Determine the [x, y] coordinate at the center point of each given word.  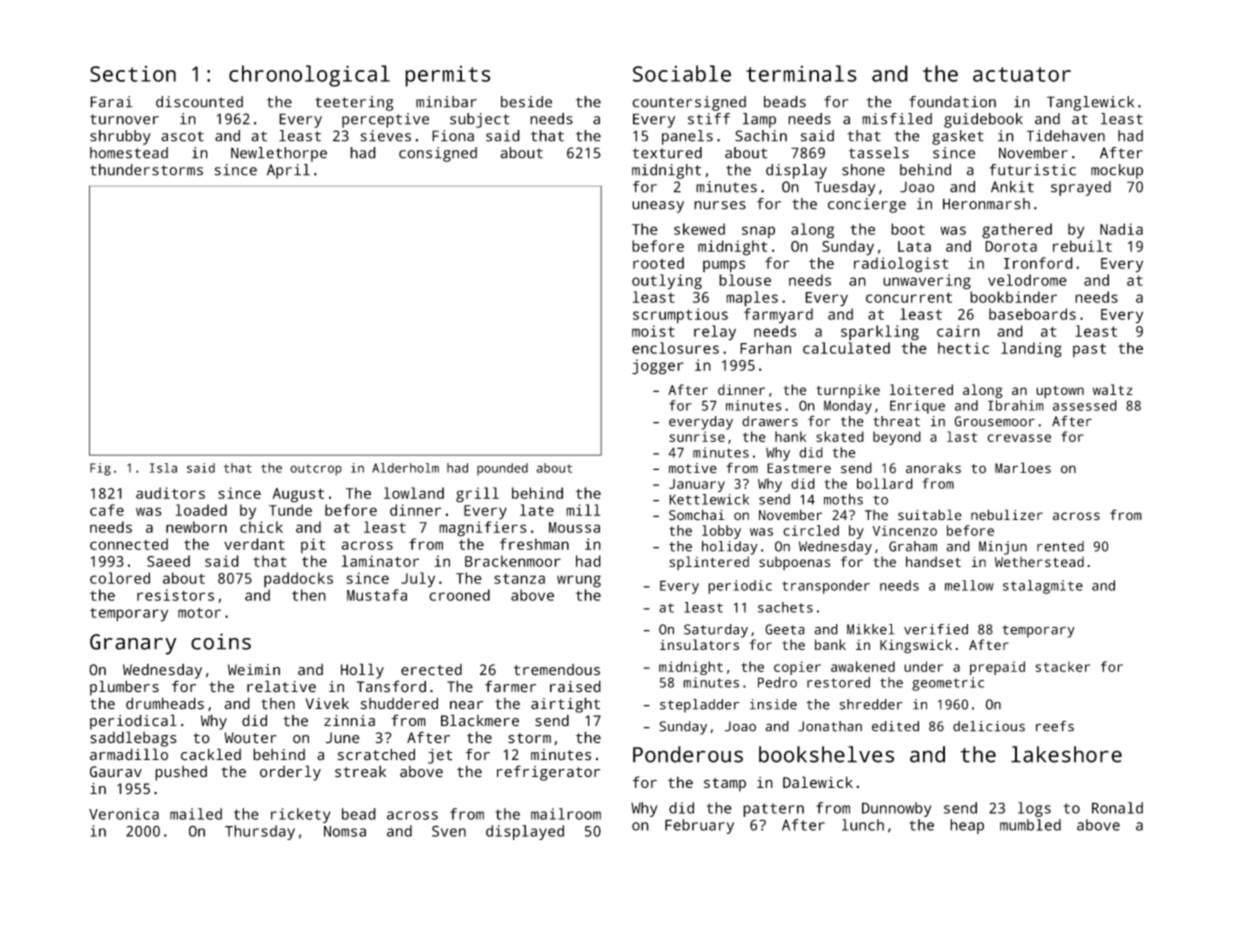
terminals [801, 73]
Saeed [168, 561]
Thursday [260, 832]
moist [653, 331]
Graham [913, 546]
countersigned [689, 103]
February [699, 826]
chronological [309, 76]
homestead [129, 153]
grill [477, 495]
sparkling [880, 333]
